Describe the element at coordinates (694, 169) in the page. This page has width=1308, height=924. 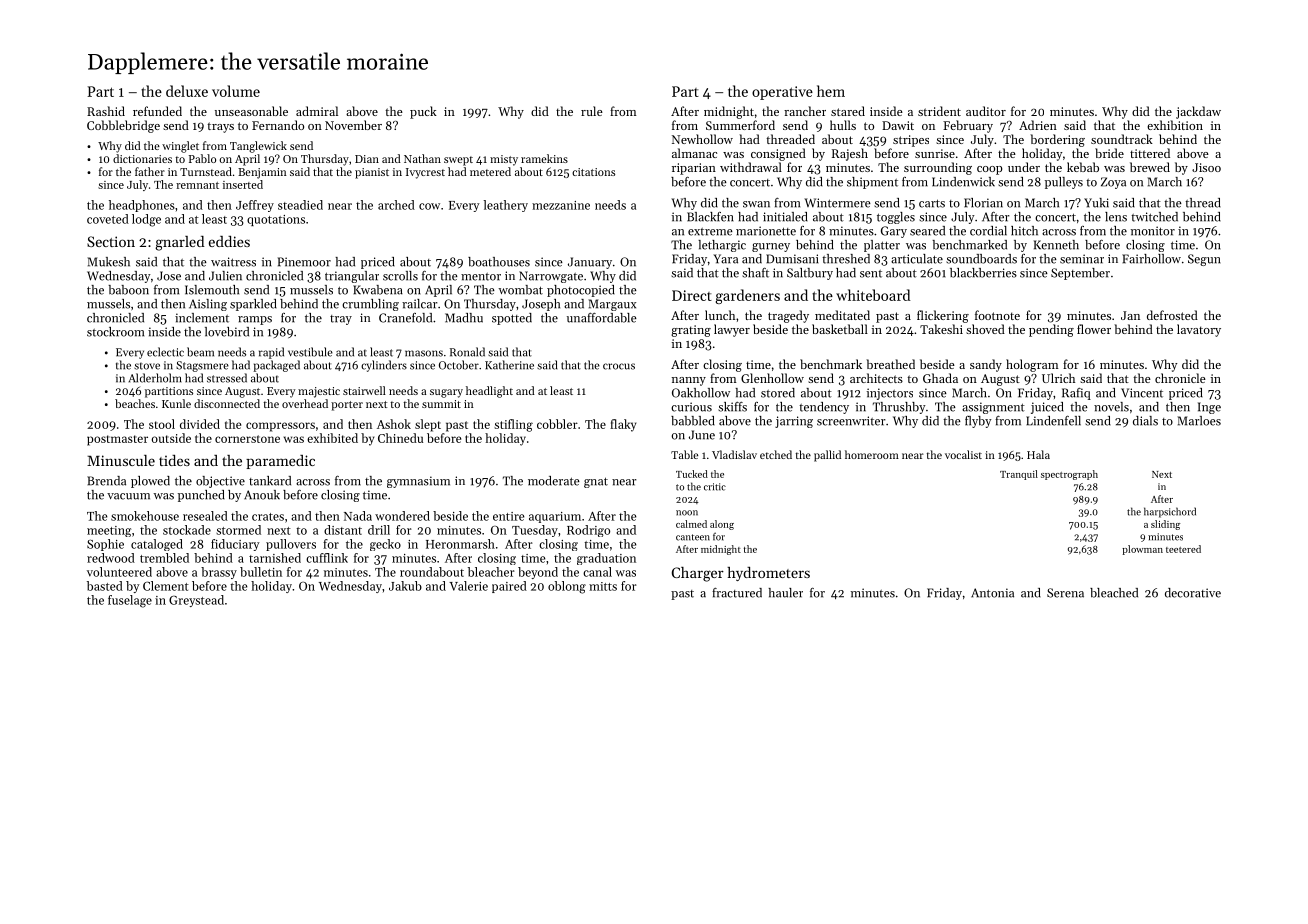
I see `riparian` at that location.
